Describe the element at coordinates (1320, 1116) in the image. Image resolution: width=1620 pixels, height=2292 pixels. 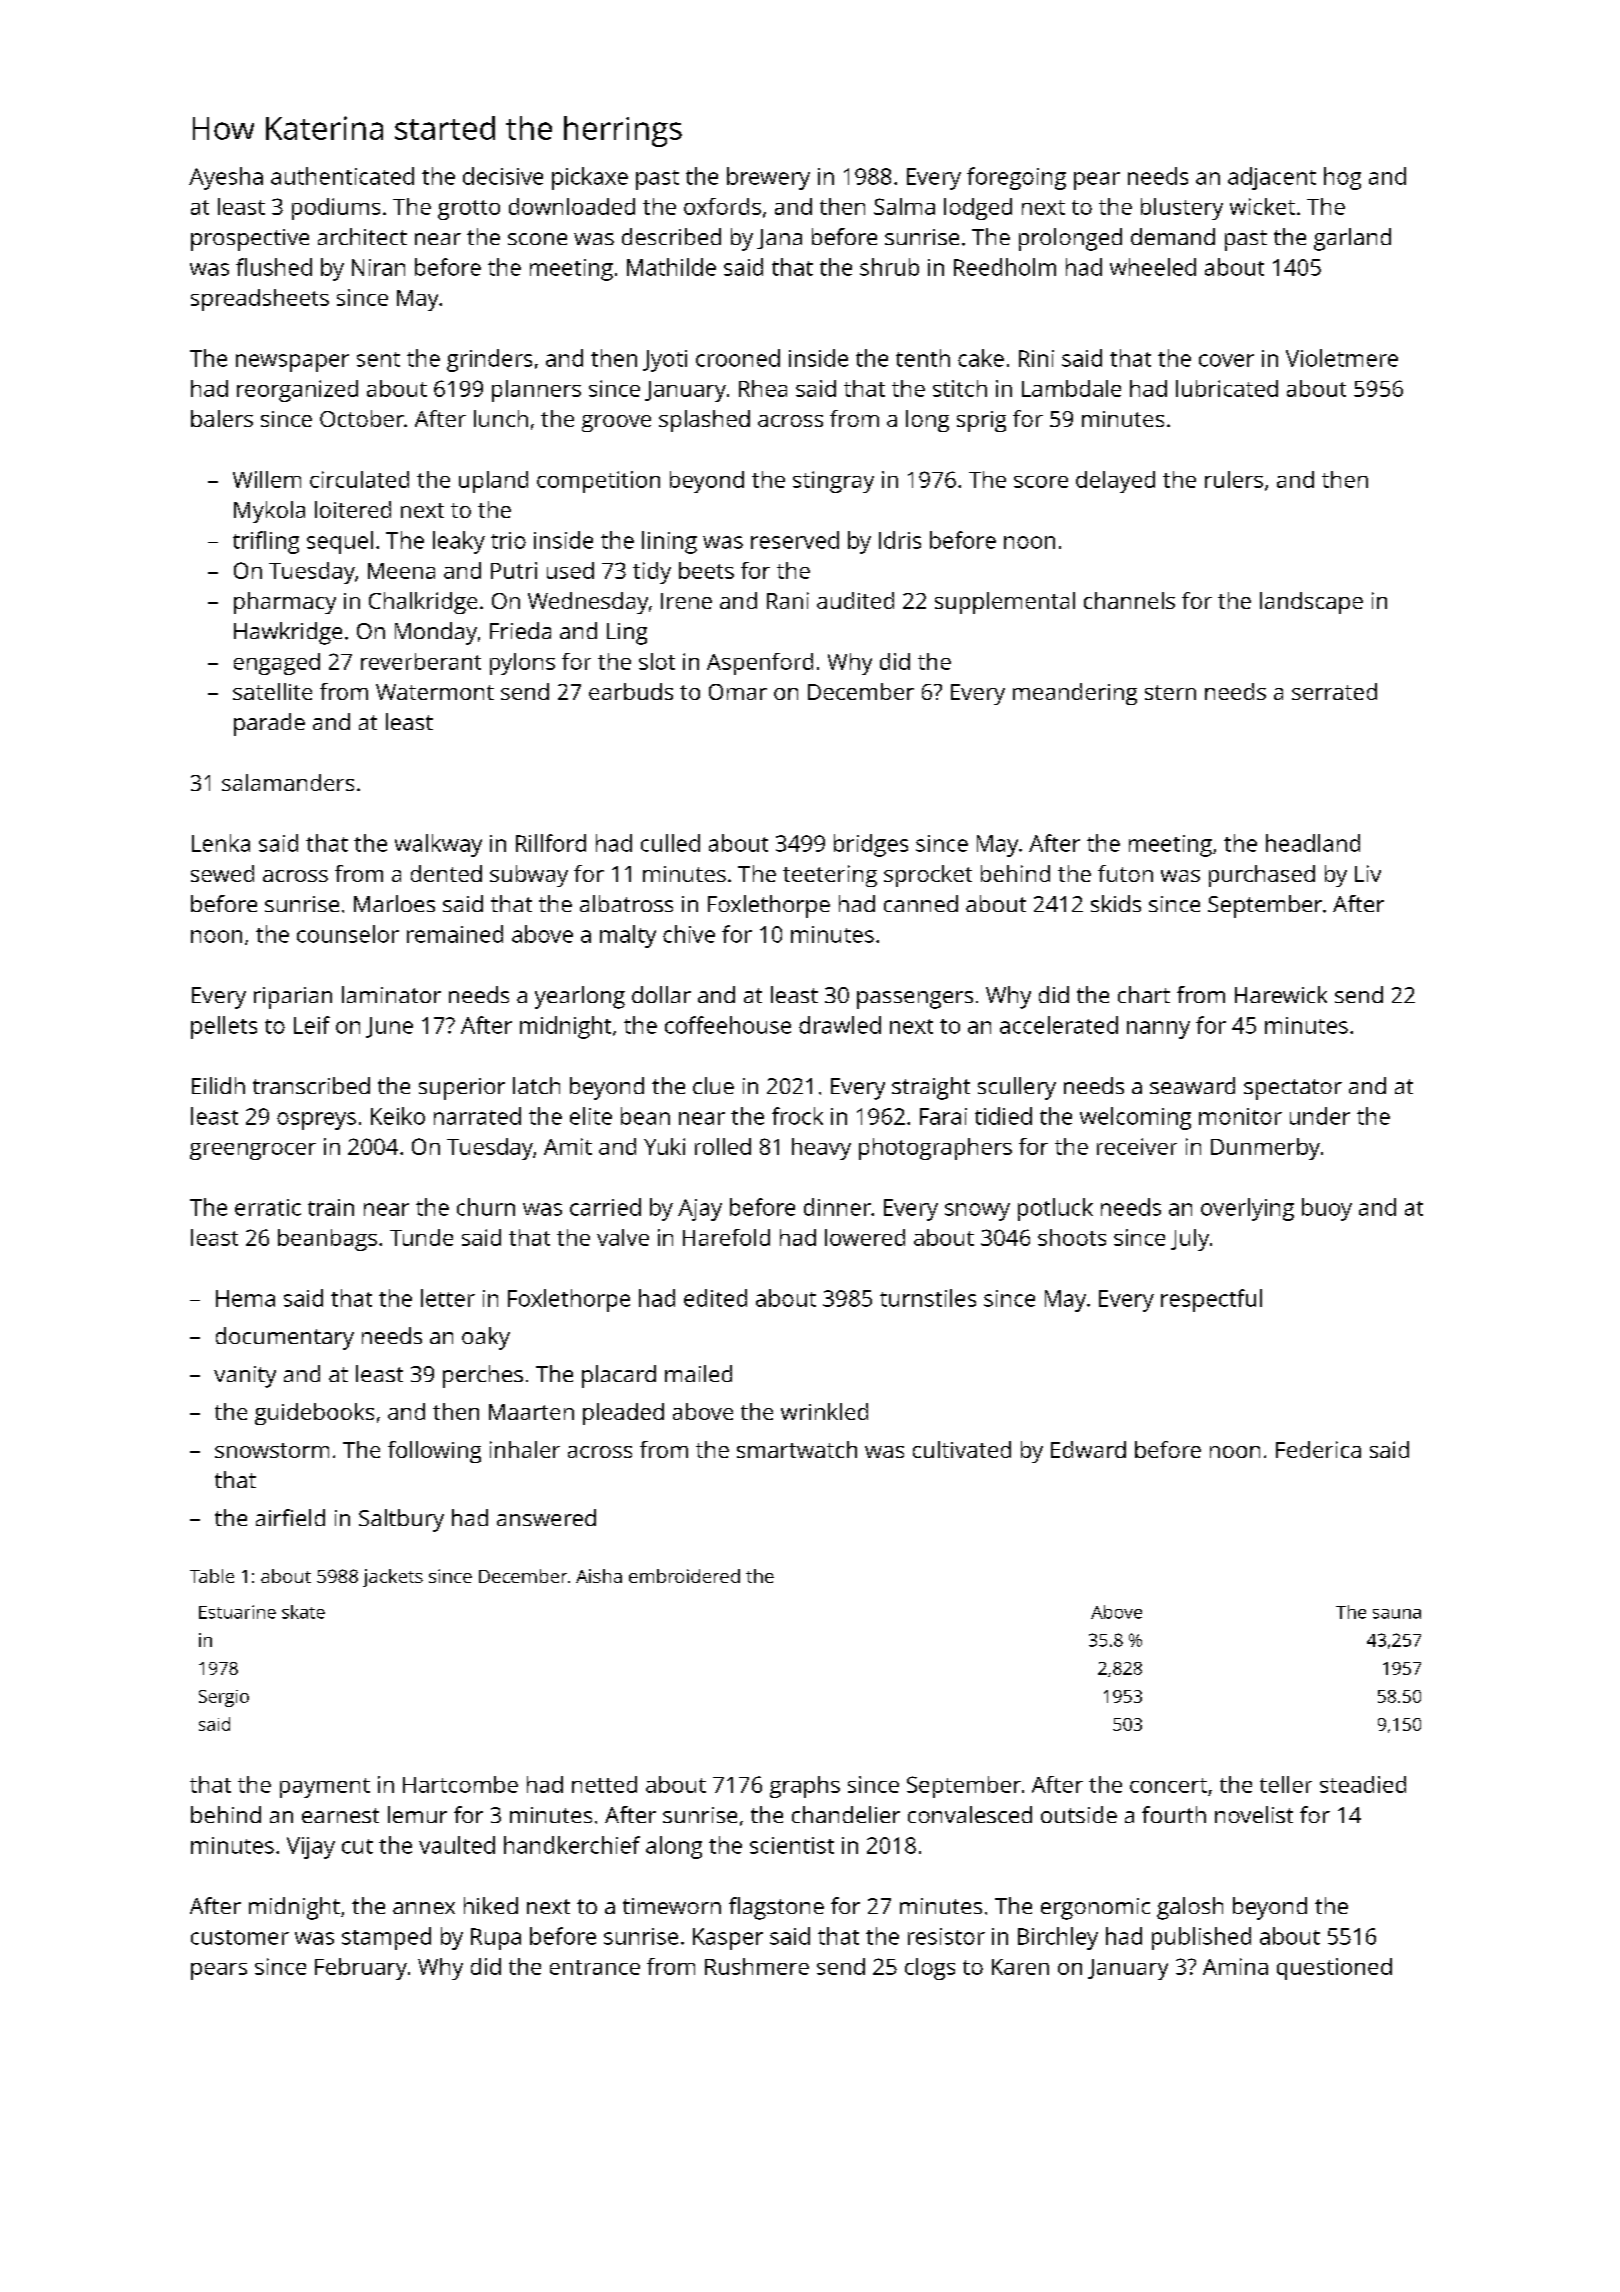
I see `under` at that location.
